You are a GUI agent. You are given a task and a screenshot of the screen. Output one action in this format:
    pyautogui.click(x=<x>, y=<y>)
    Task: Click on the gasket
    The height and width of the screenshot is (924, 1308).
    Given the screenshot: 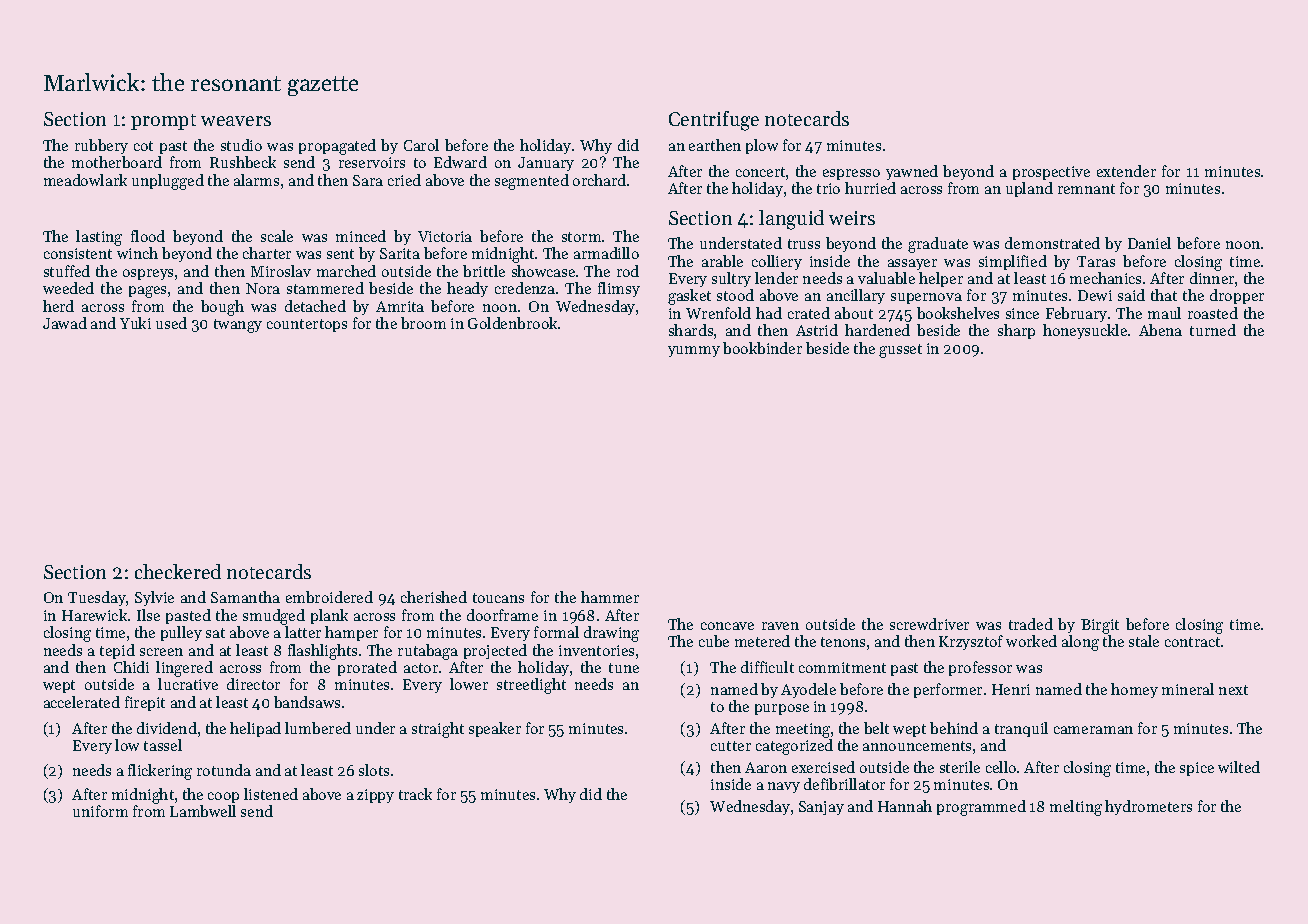 What is the action you would take?
    pyautogui.click(x=689, y=297)
